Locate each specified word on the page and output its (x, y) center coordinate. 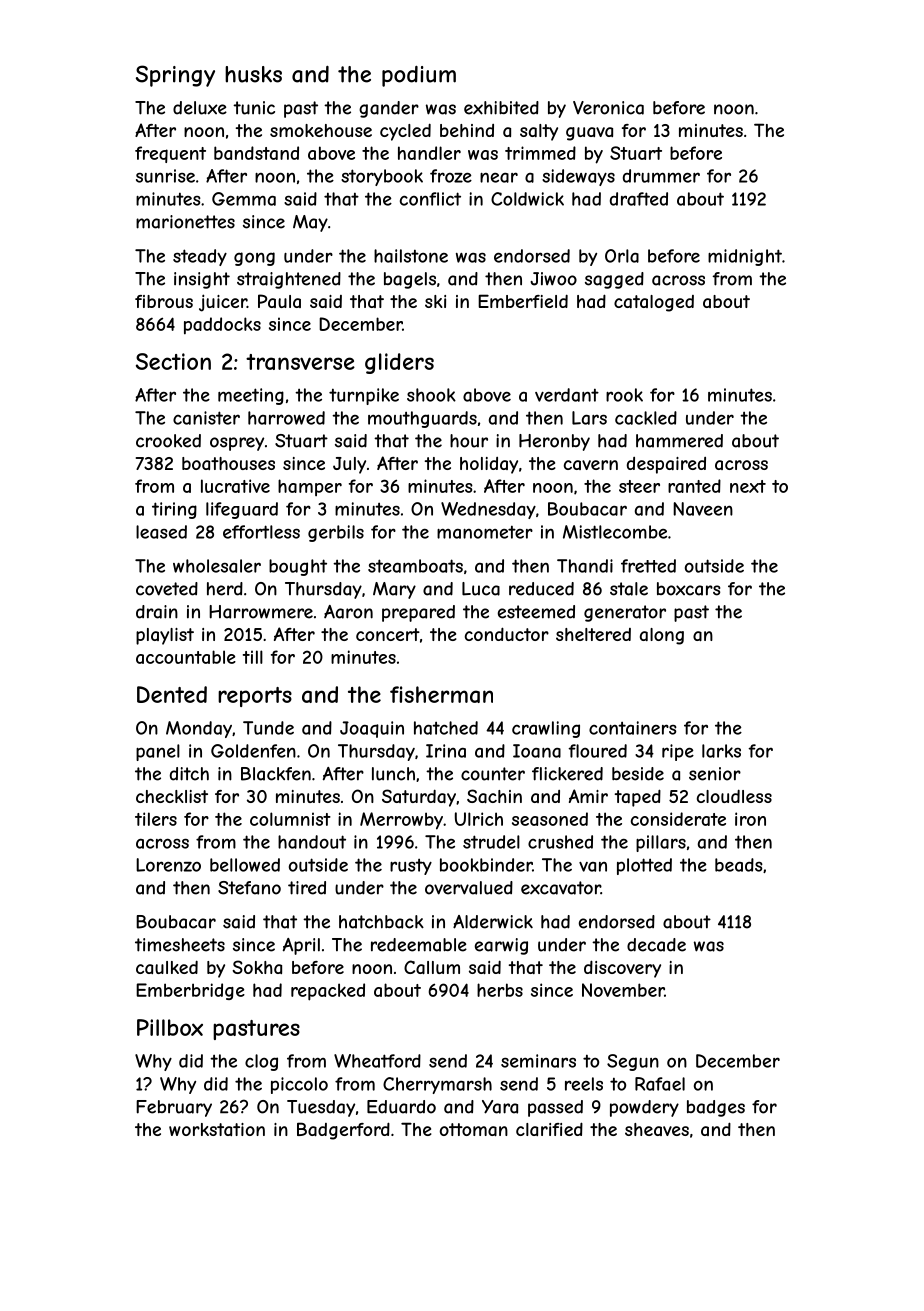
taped (638, 798)
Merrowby (401, 821)
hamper (310, 487)
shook (431, 395)
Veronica (608, 108)
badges (716, 1108)
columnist (290, 819)
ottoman (474, 1129)
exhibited (501, 108)
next (748, 486)
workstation (217, 1129)
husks (253, 74)
